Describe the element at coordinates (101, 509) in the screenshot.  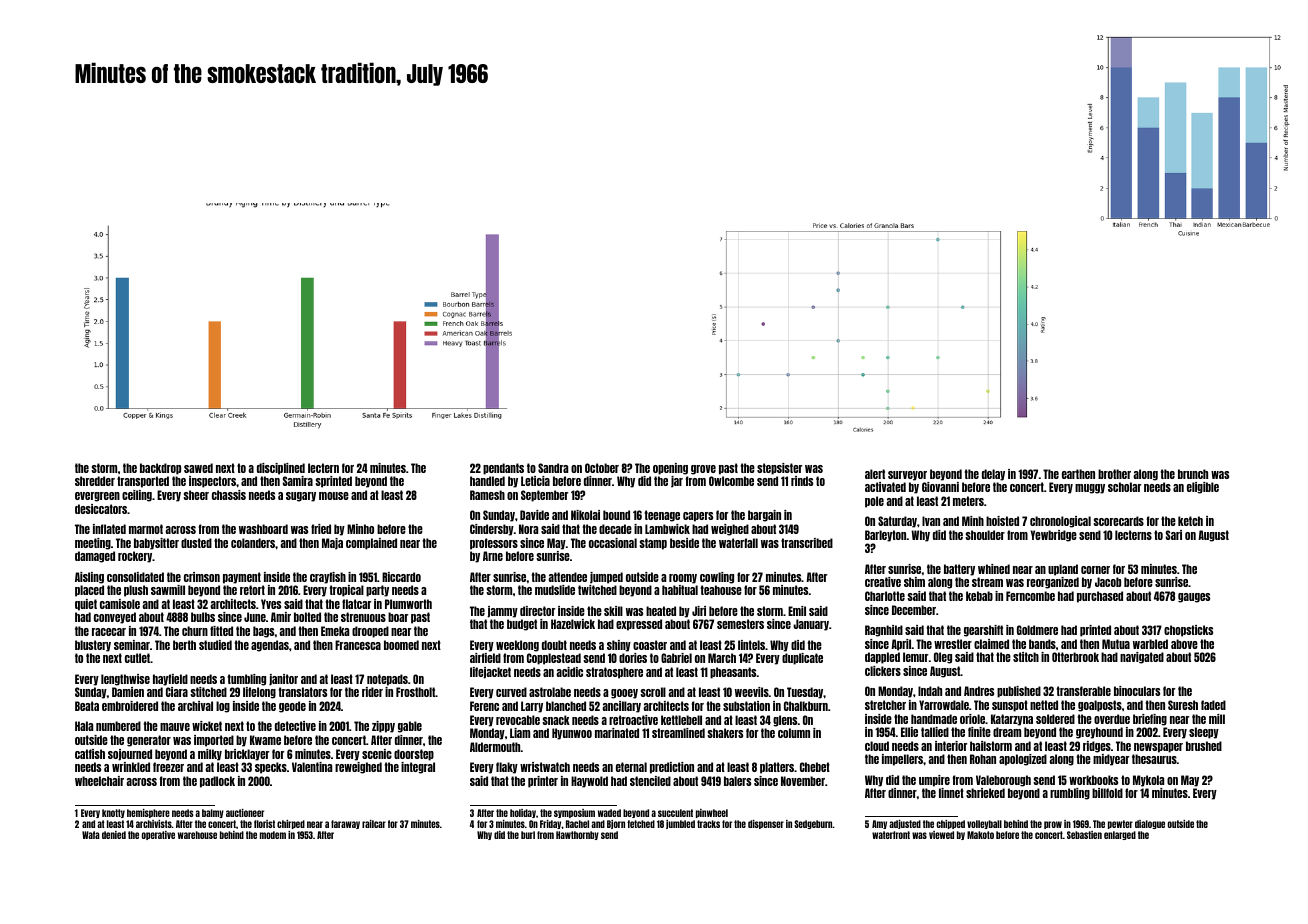
I see `desiccators` at that location.
